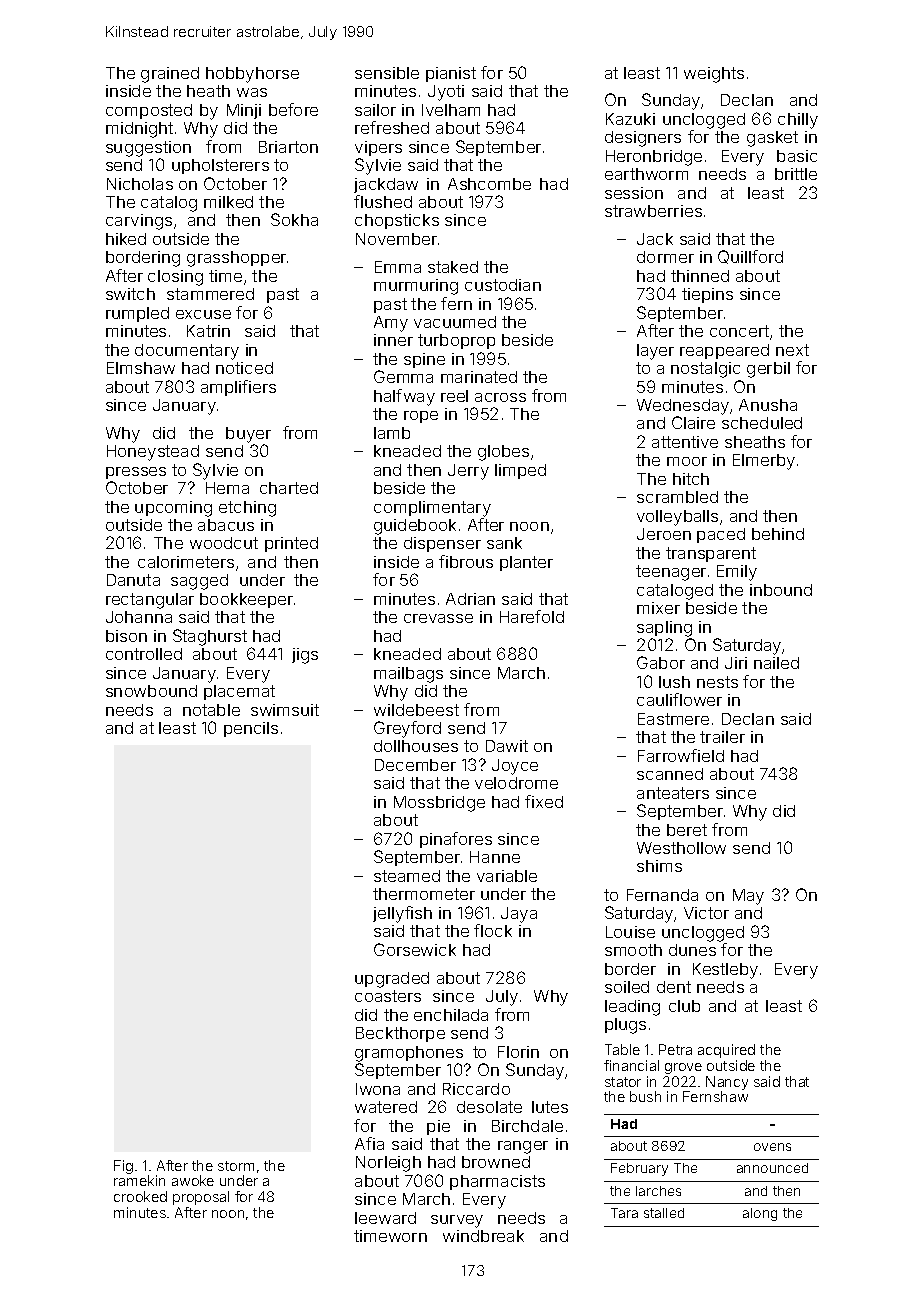  Describe the element at coordinates (523, 1147) in the document. I see `ranger` at that location.
